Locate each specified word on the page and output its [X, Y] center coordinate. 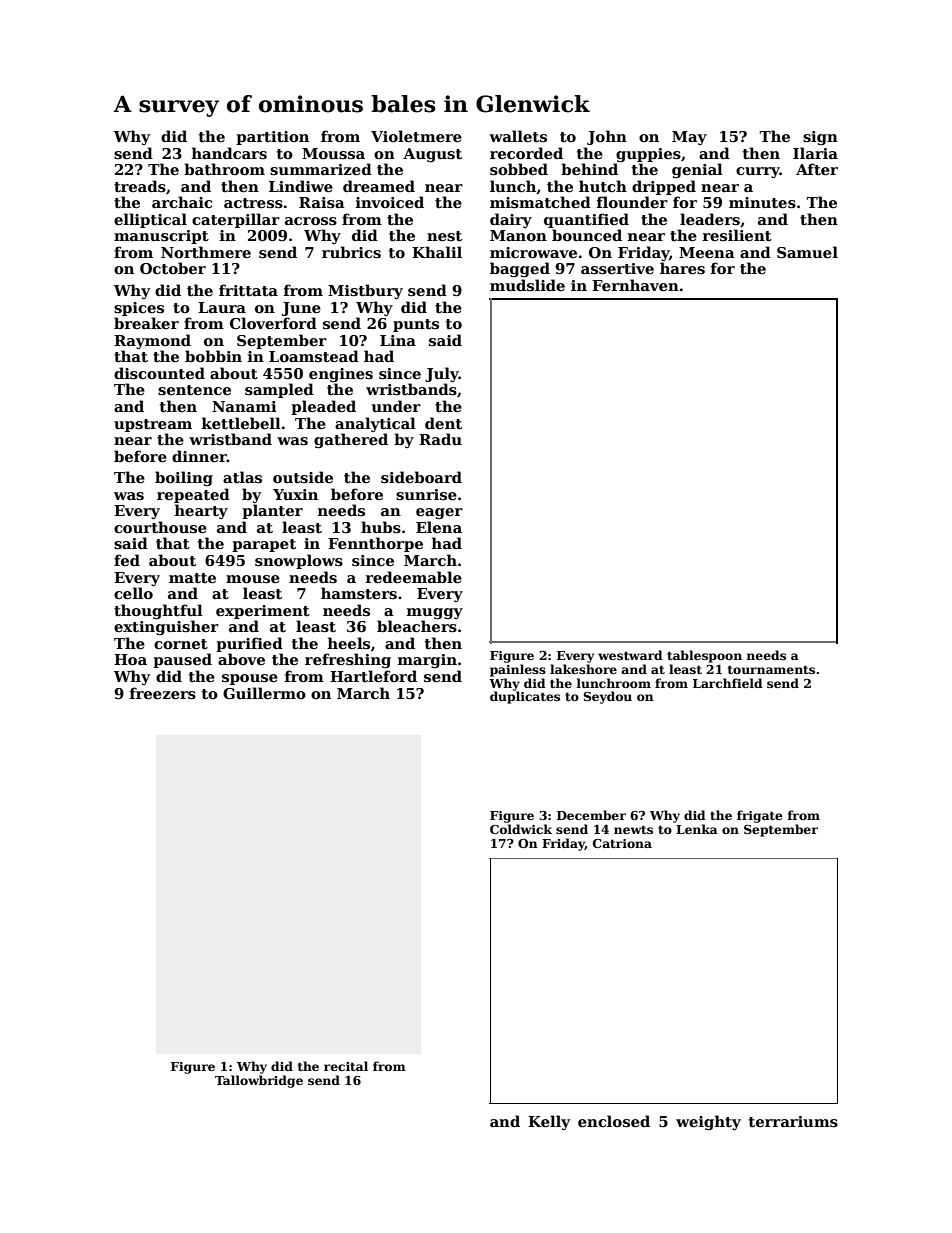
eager [439, 513]
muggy [435, 613]
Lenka [697, 829]
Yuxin [295, 494]
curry [758, 172]
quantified [586, 220]
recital [346, 1066]
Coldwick [521, 829]
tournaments [771, 669]
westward [630, 655]
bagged [520, 269]
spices [139, 309]
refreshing [348, 660]
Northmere [206, 252]
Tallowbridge [259, 1081]
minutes [762, 202]
